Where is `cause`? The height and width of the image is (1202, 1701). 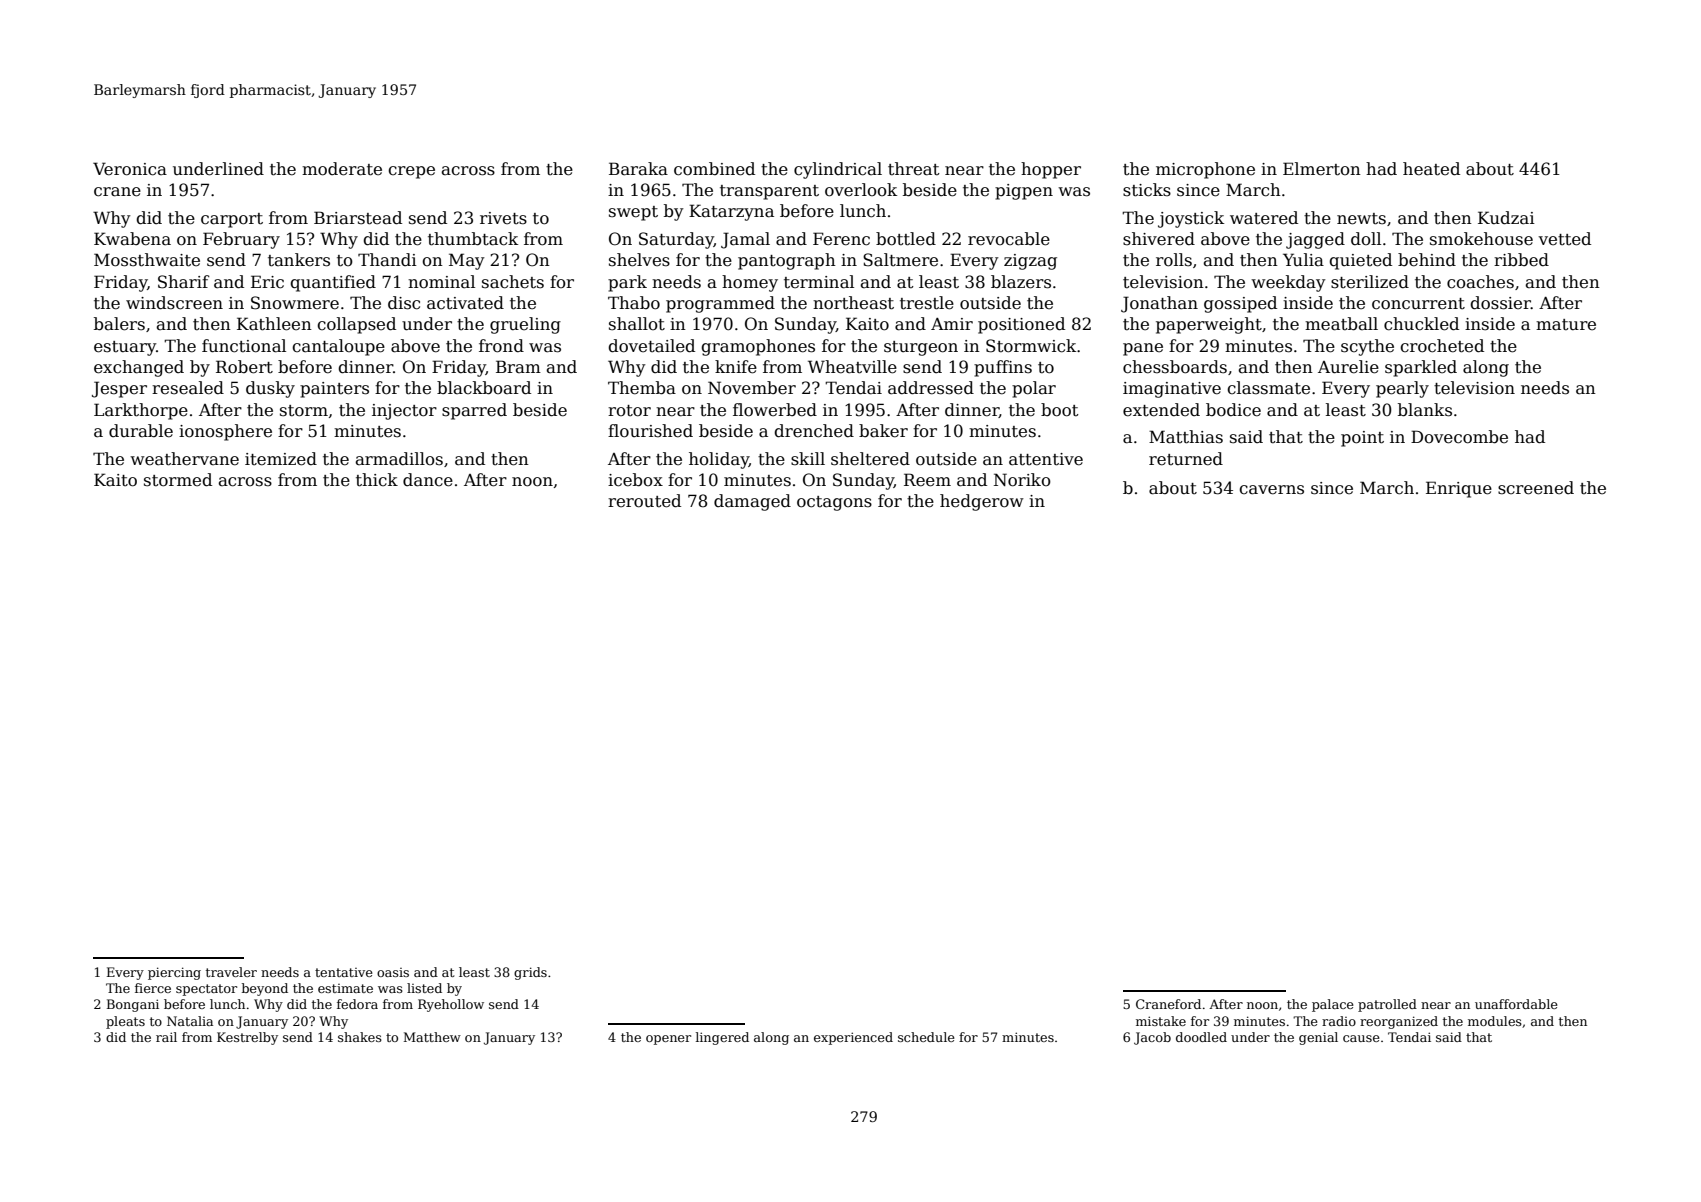 cause is located at coordinates (1361, 1038).
